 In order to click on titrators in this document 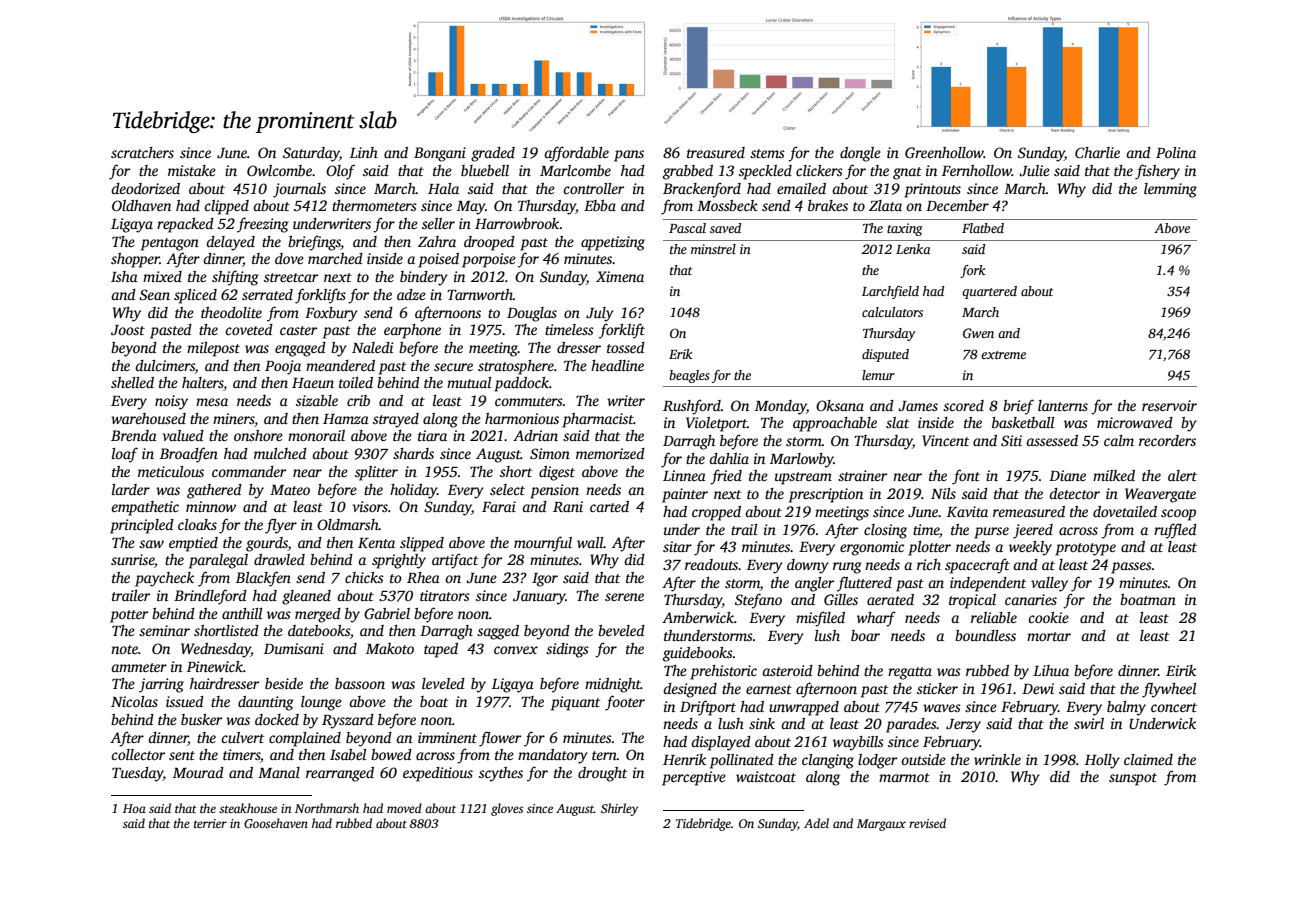, I will do `click(445, 595)`.
